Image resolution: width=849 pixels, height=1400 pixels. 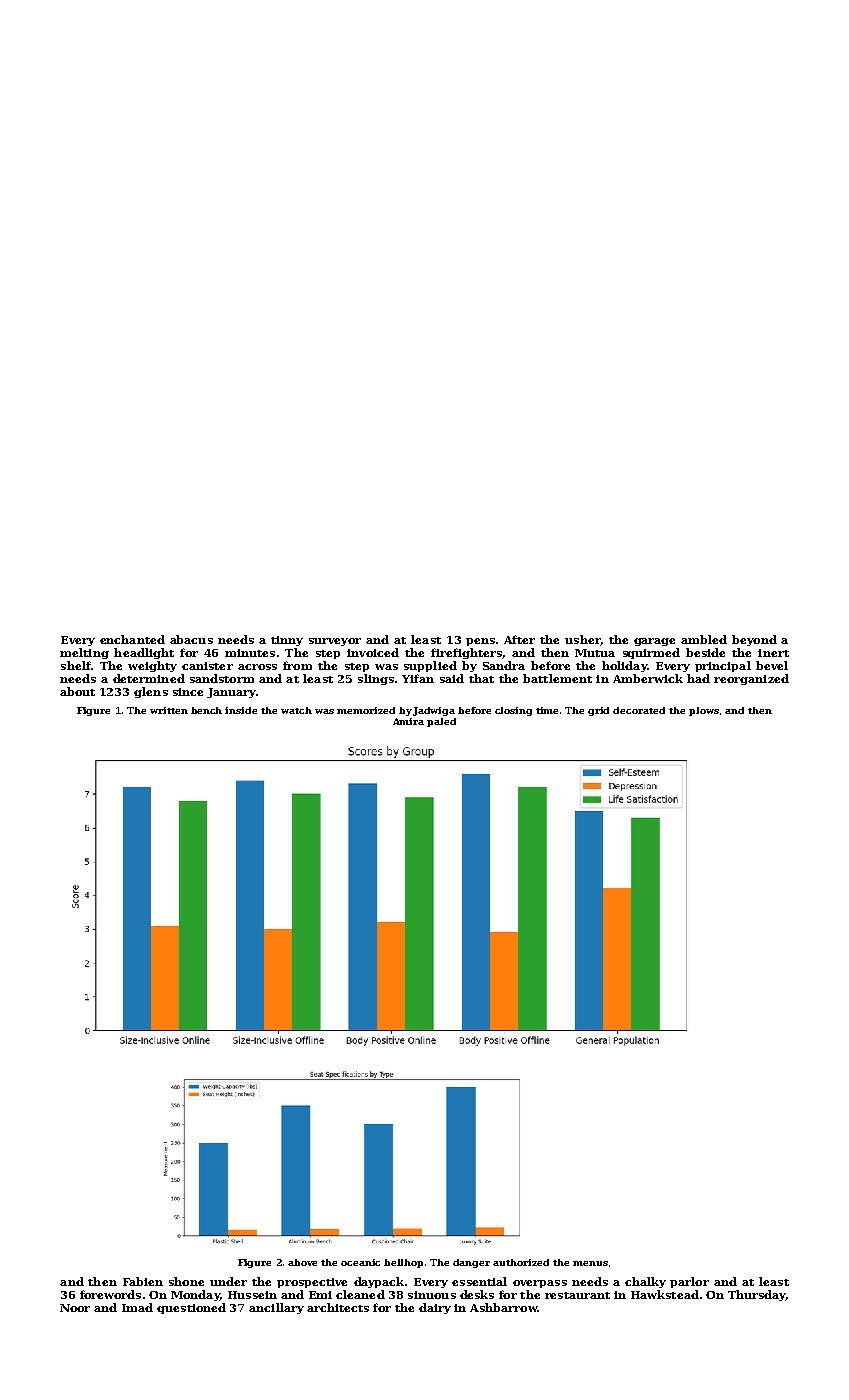 I want to click on chalky, so click(x=645, y=1282).
